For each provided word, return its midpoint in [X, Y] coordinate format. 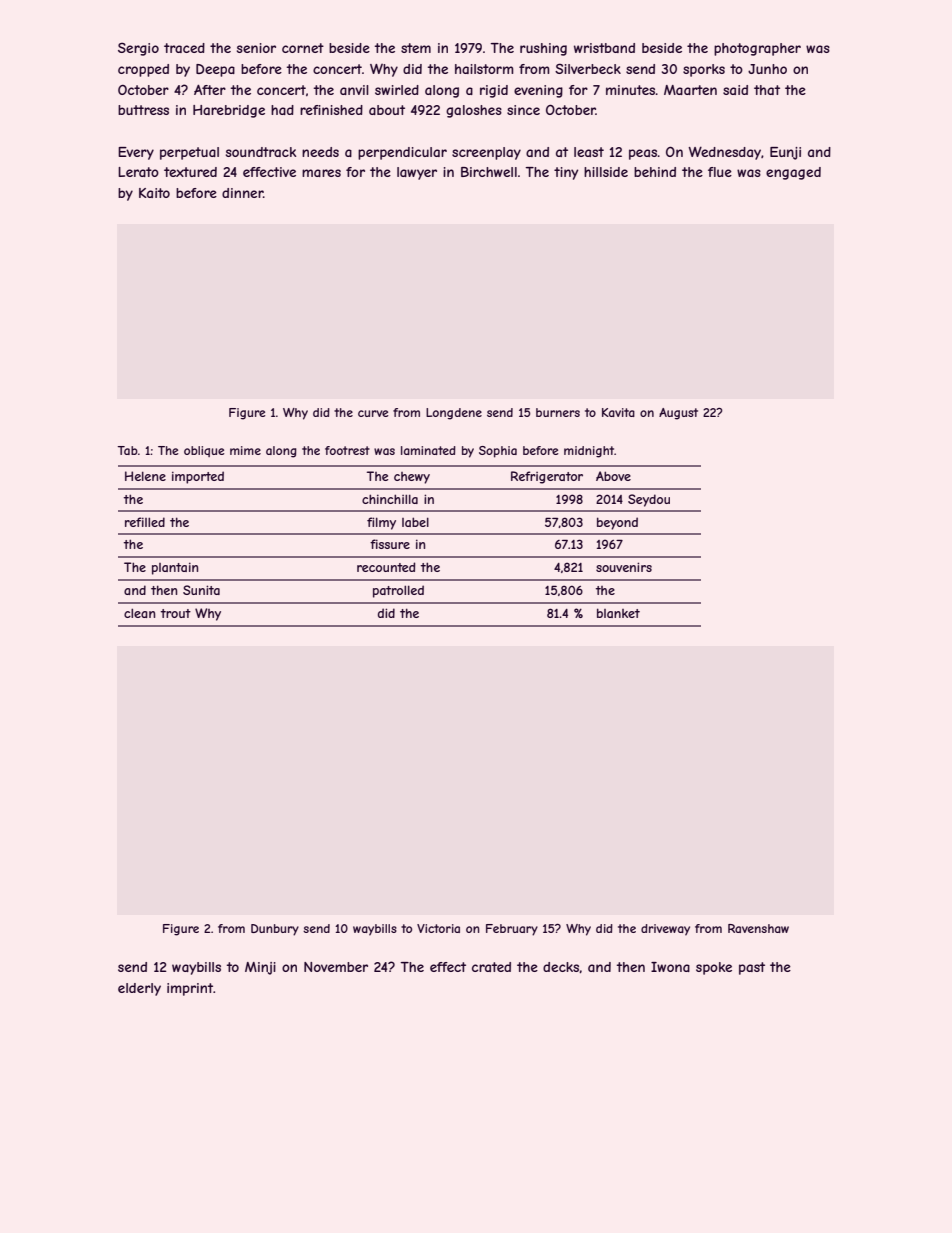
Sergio [138, 49]
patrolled [398, 591]
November [336, 967]
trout [176, 613]
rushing [543, 49]
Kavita [618, 412]
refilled [145, 522]
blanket [618, 613]
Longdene [454, 414]
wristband [604, 48]
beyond [617, 523]
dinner [242, 193]
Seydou [649, 500]
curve [373, 413]
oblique [204, 451]
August [678, 414]
